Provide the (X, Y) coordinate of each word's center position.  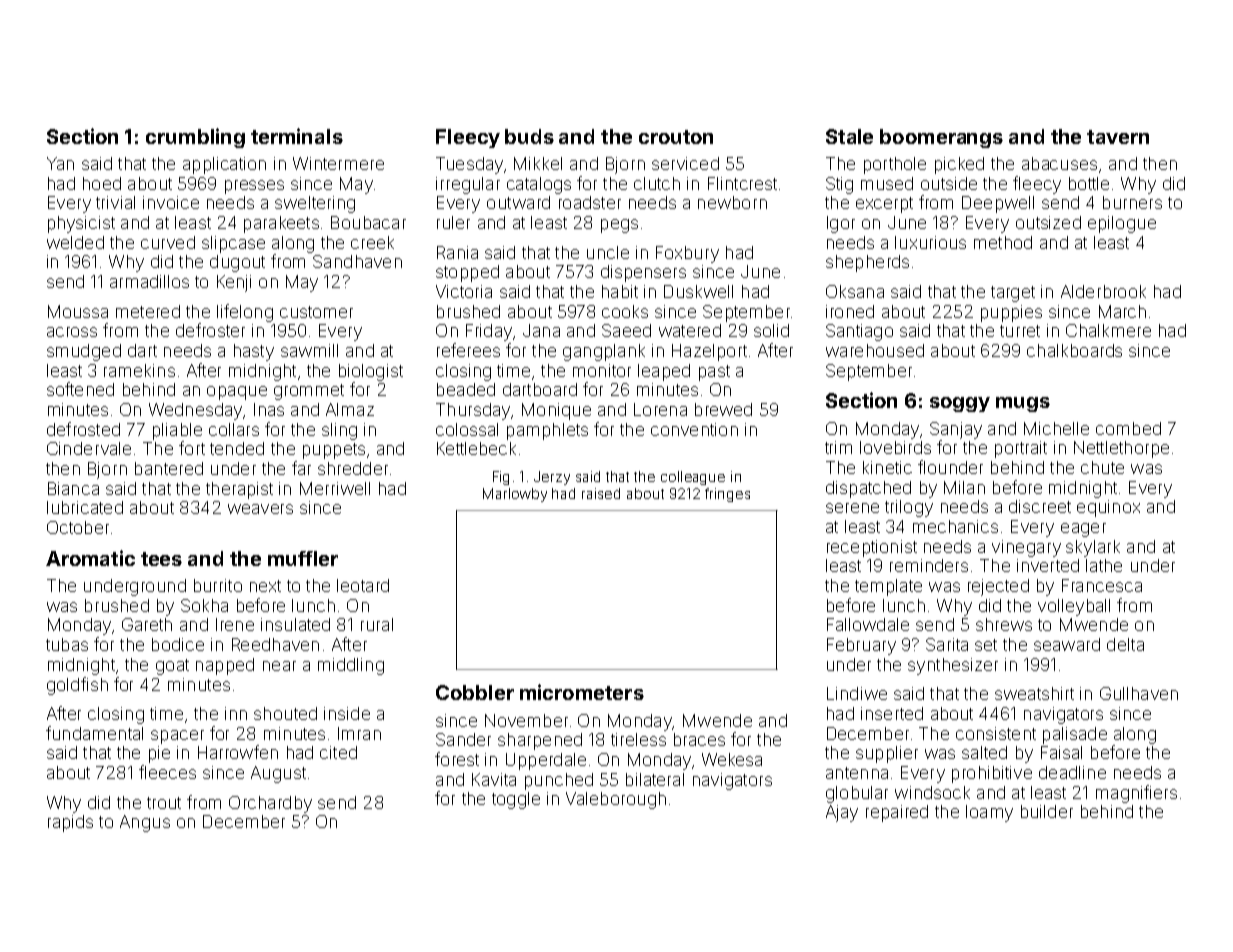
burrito (218, 585)
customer (316, 312)
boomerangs (941, 138)
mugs (1023, 404)
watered (690, 330)
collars (234, 429)
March (1122, 311)
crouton (676, 137)
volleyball (1074, 607)
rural (377, 624)
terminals (297, 136)
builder (1047, 811)
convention (694, 429)
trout (164, 803)
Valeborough (616, 800)
